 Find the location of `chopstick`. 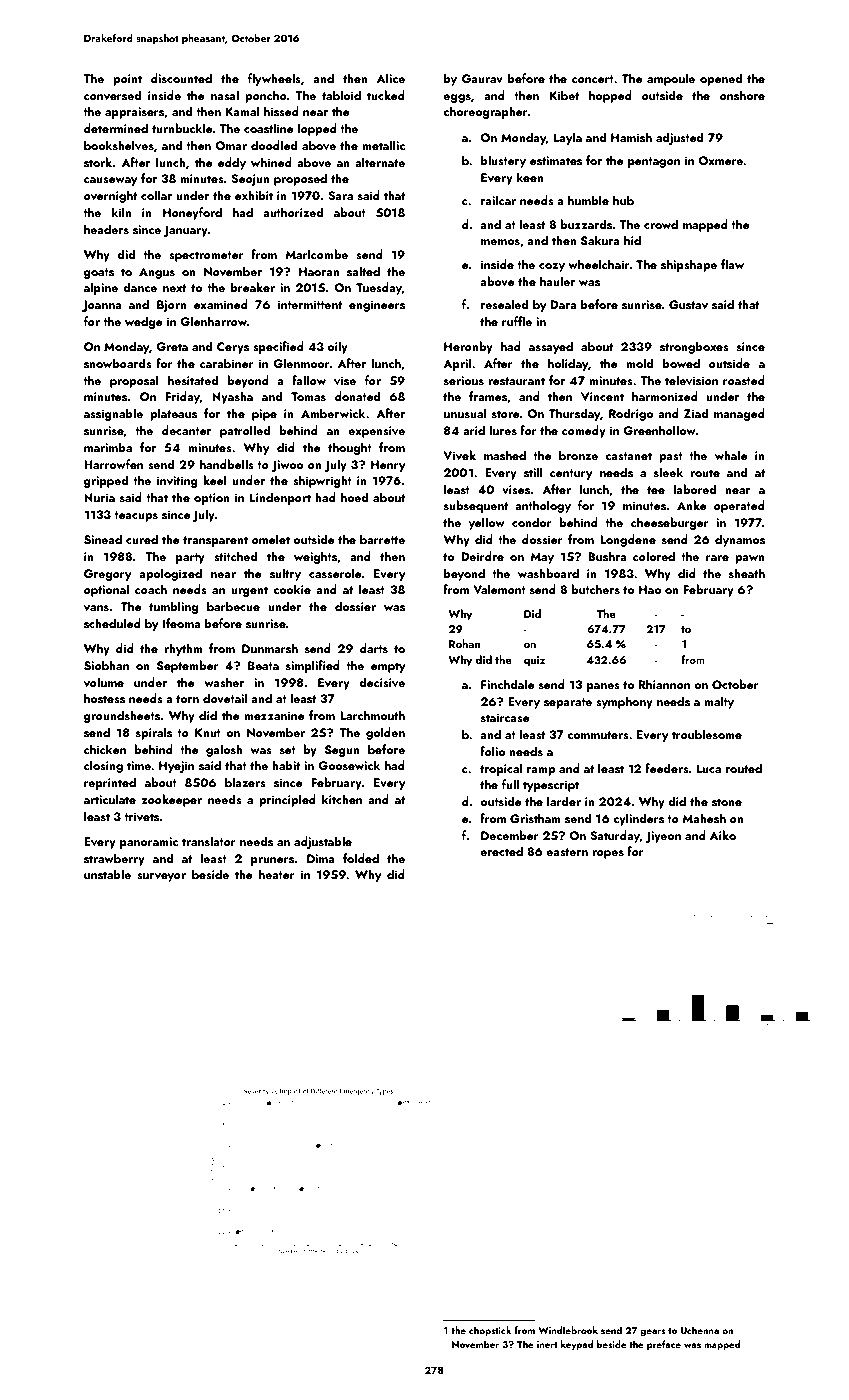

chopstick is located at coordinates (490, 1331).
